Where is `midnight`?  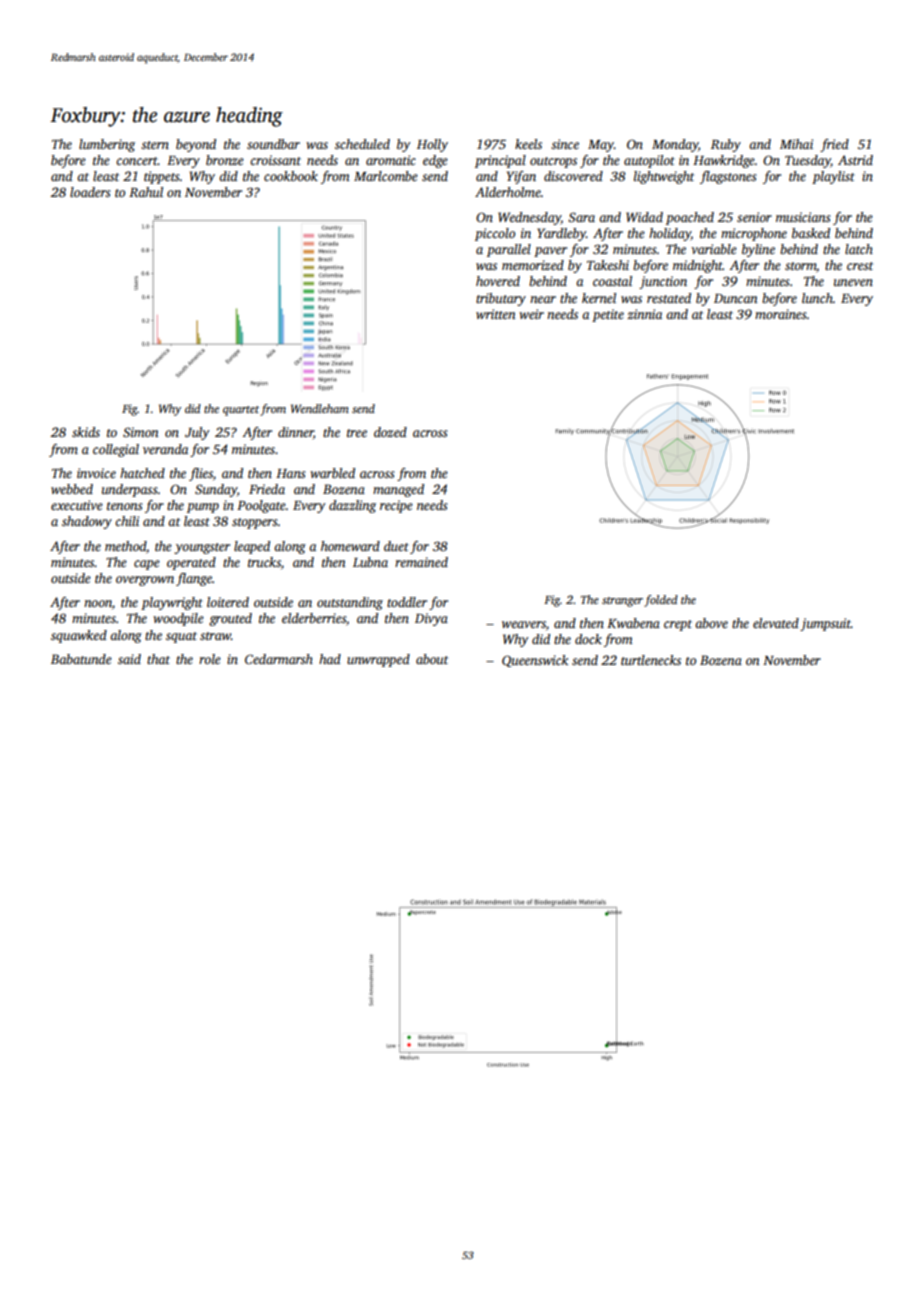 midnight is located at coordinates (698, 266).
